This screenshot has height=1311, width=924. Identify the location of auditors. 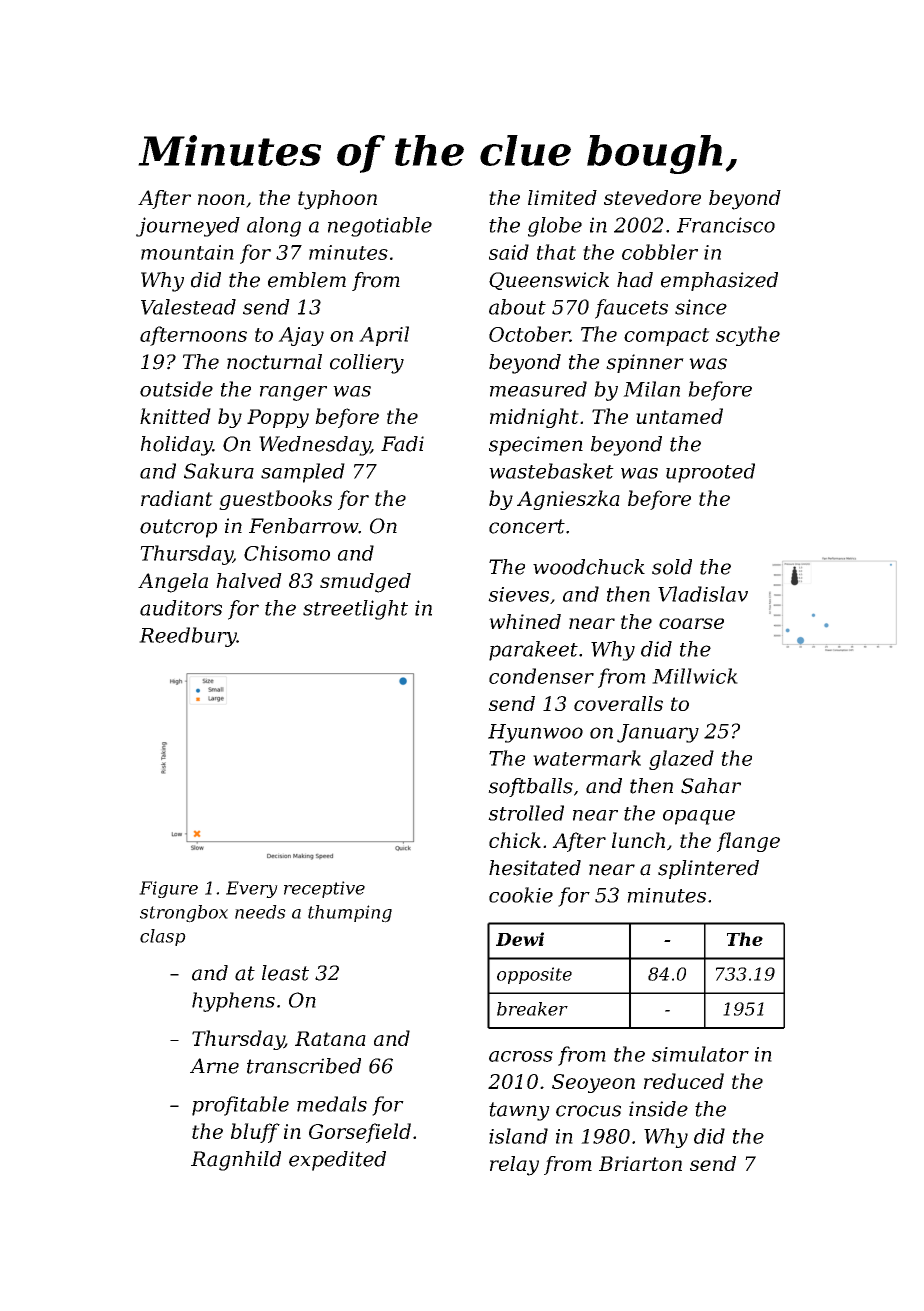
(181, 608).
